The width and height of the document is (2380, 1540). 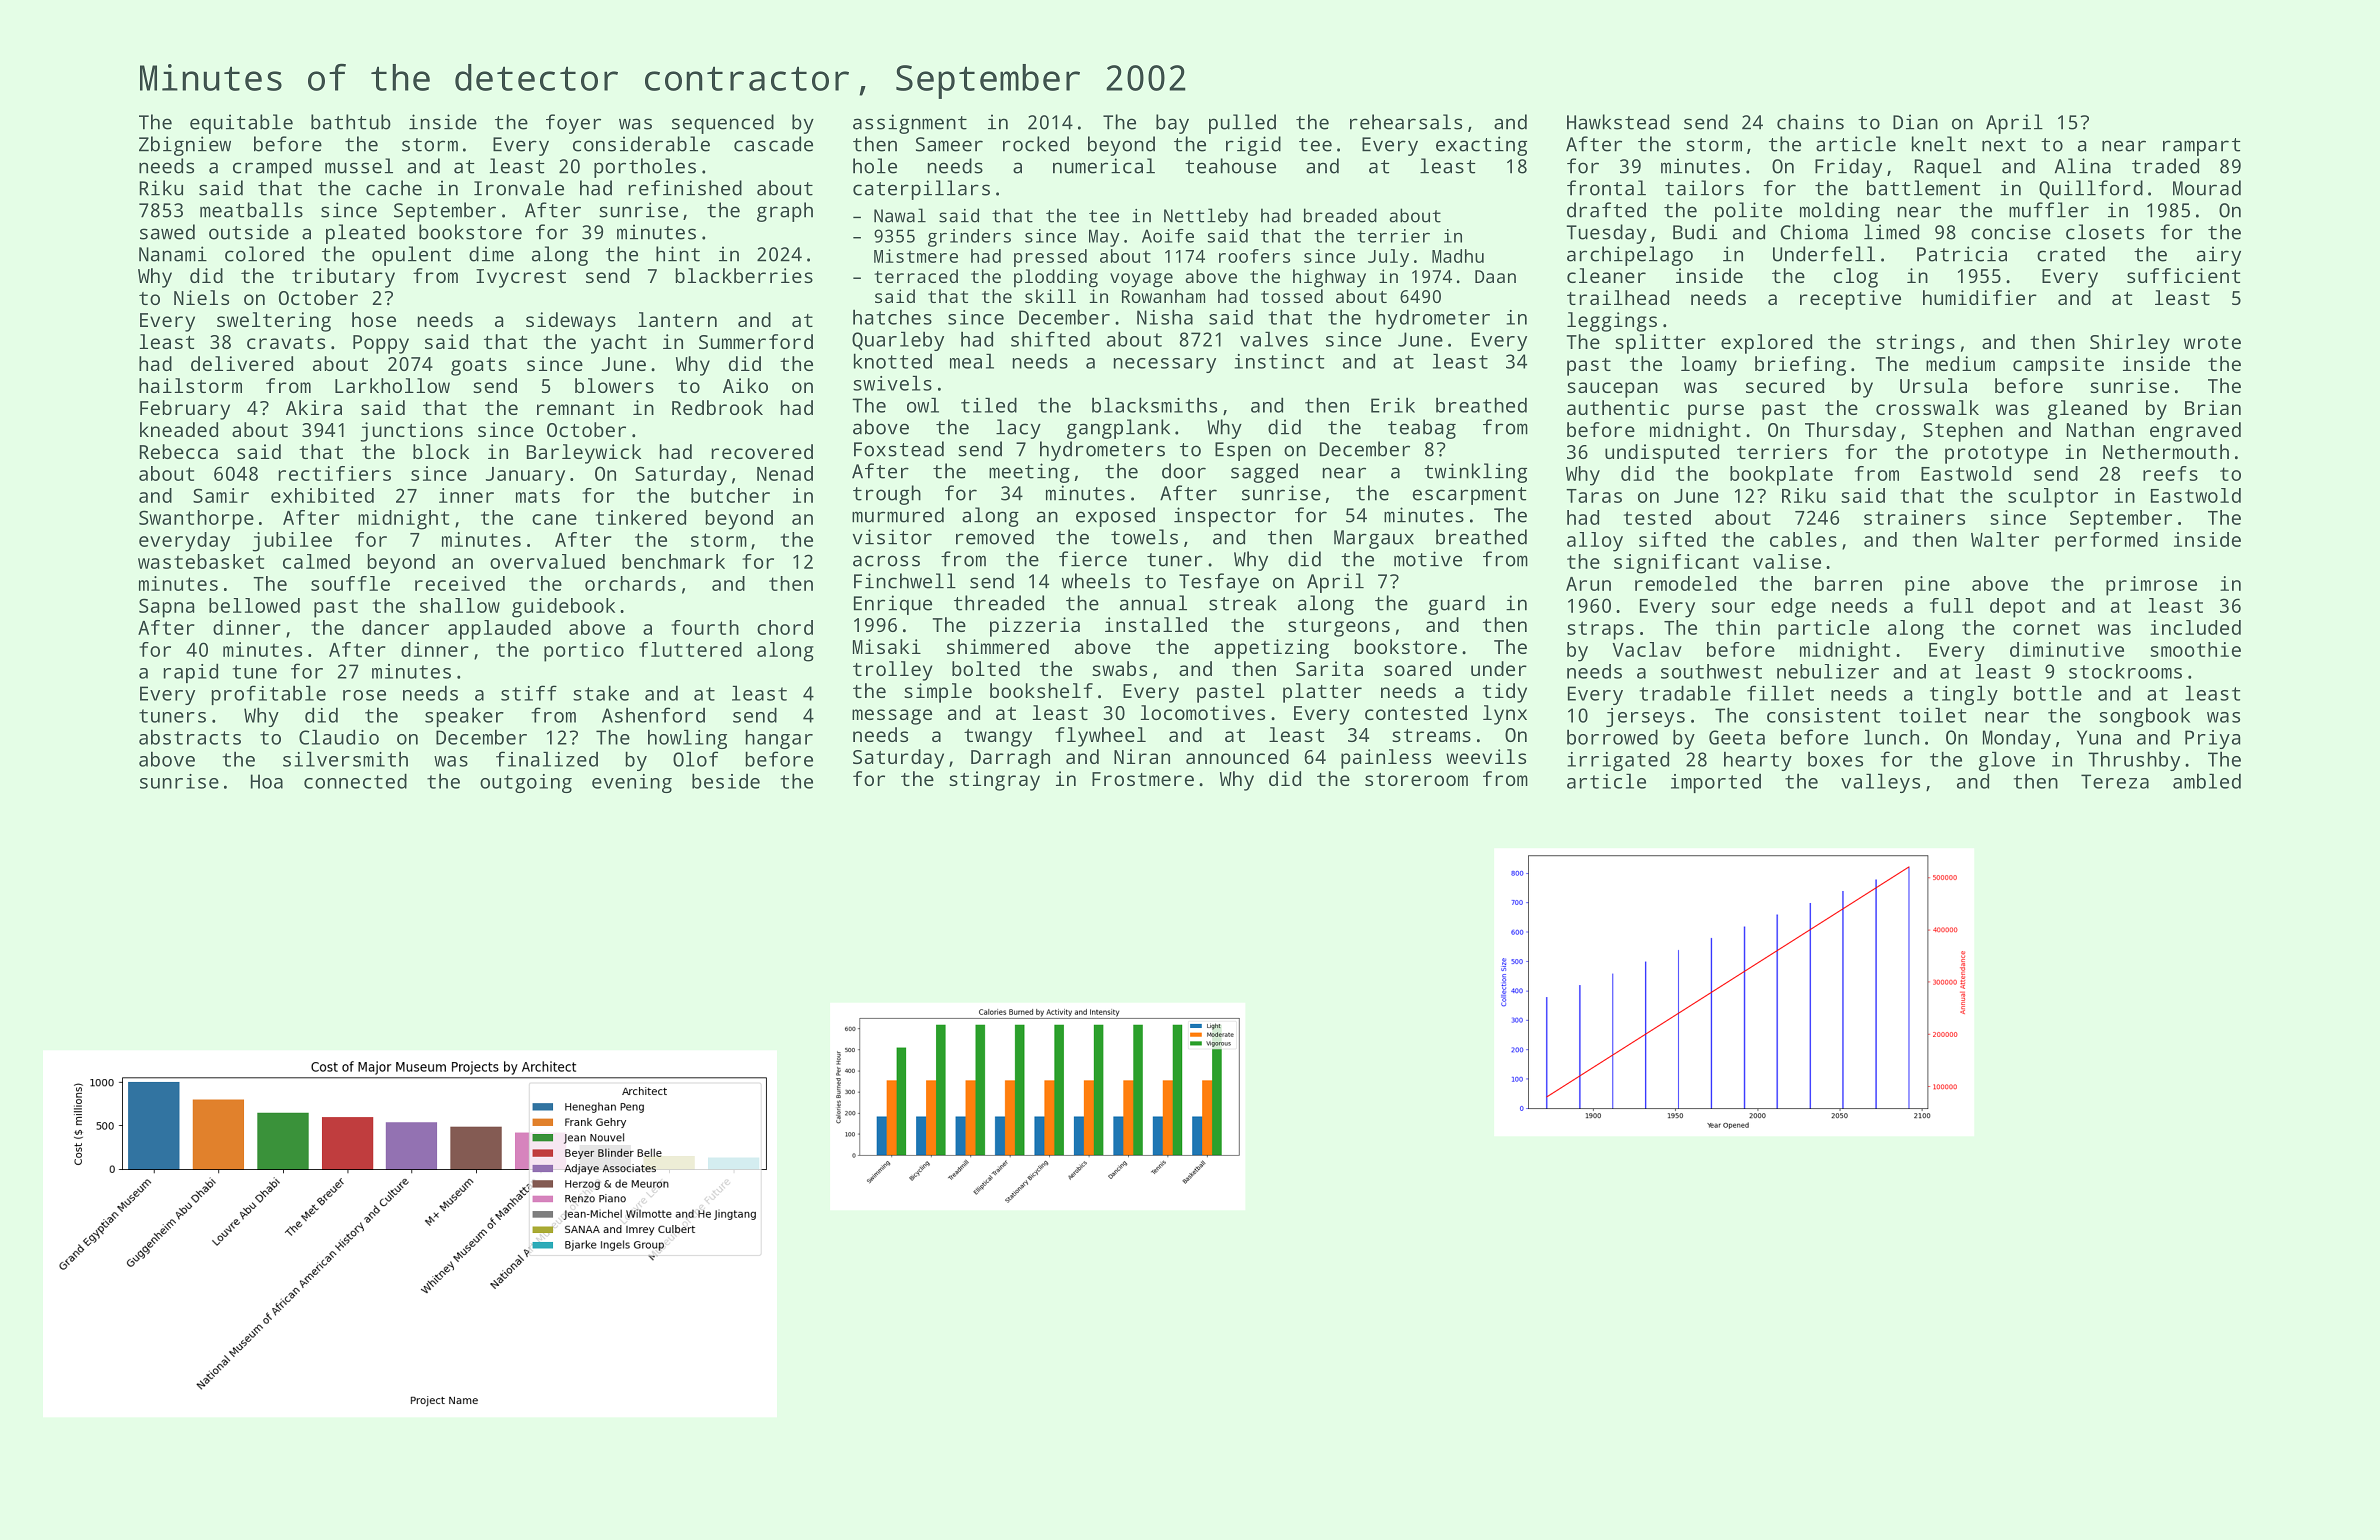 What do you see at coordinates (201, 297) in the document?
I see `Niels` at bounding box center [201, 297].
